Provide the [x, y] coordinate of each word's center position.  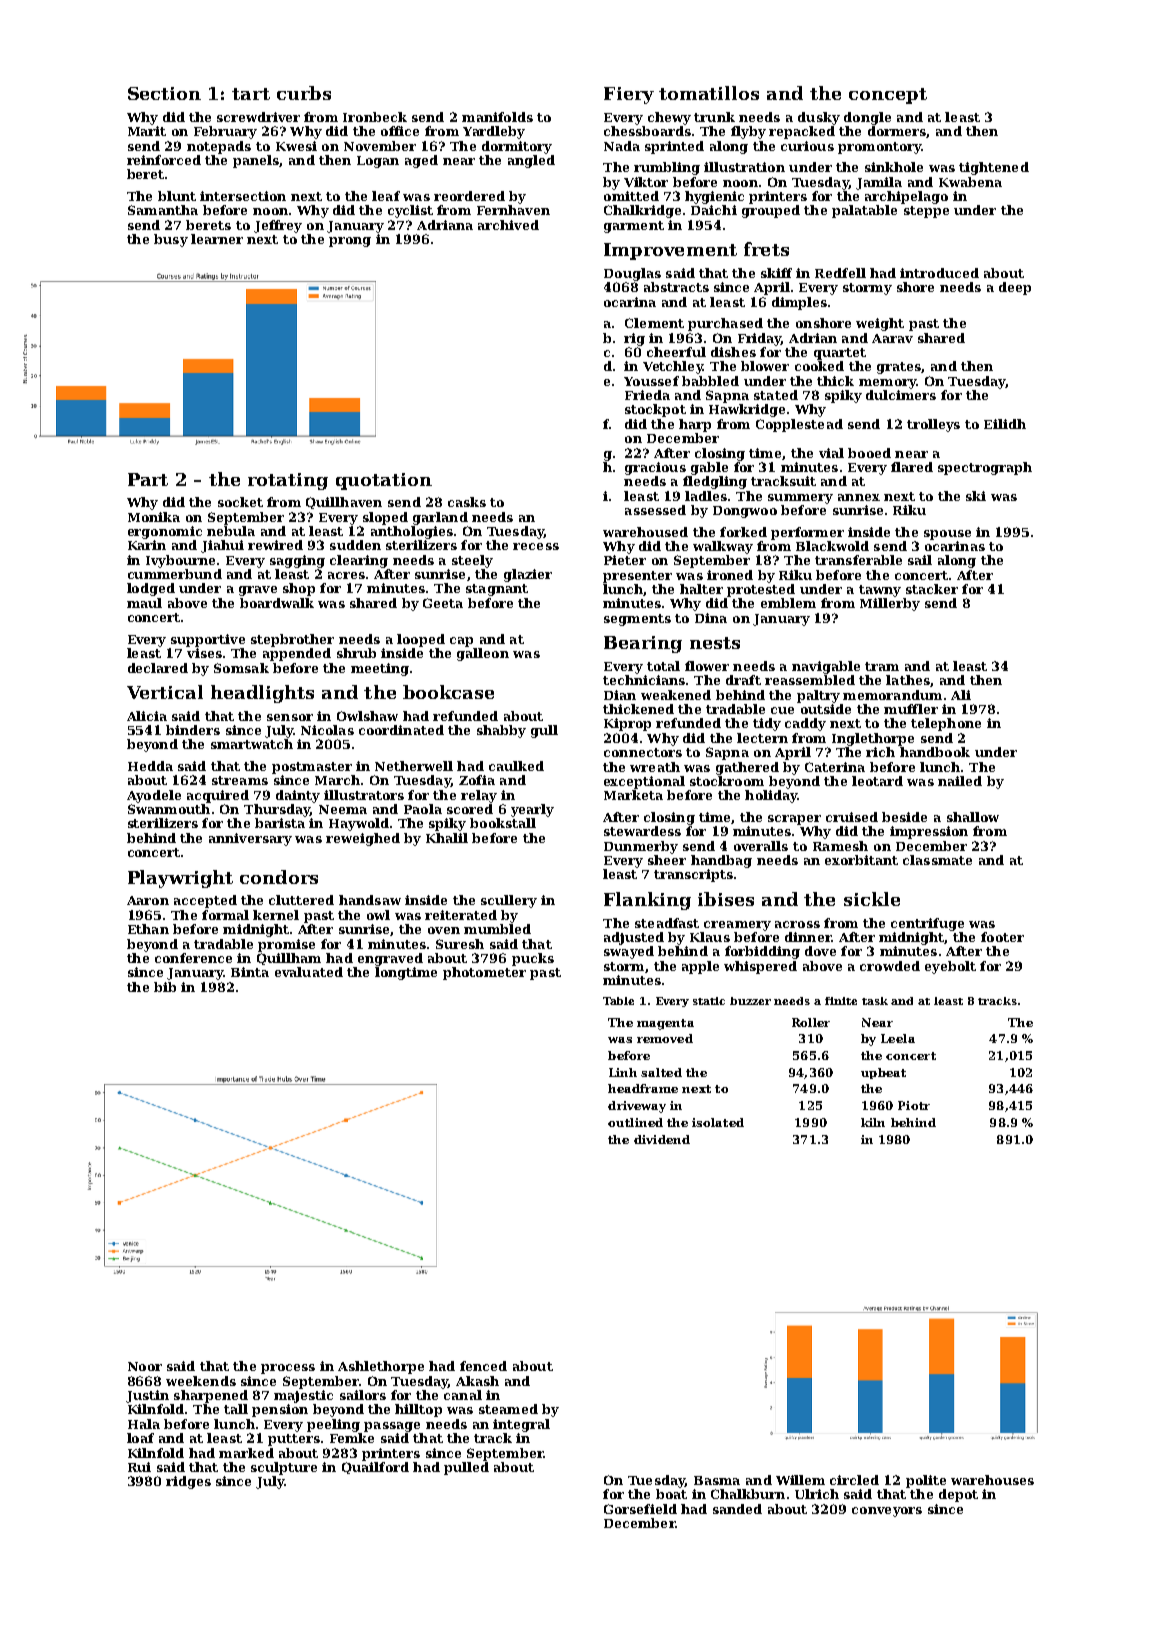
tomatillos [709, 93]
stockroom [727, 781]
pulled [466, 1468]
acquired [218, 796]
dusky [819, 118]
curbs [304, 93]
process [288, 1369]
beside [904, 817]
